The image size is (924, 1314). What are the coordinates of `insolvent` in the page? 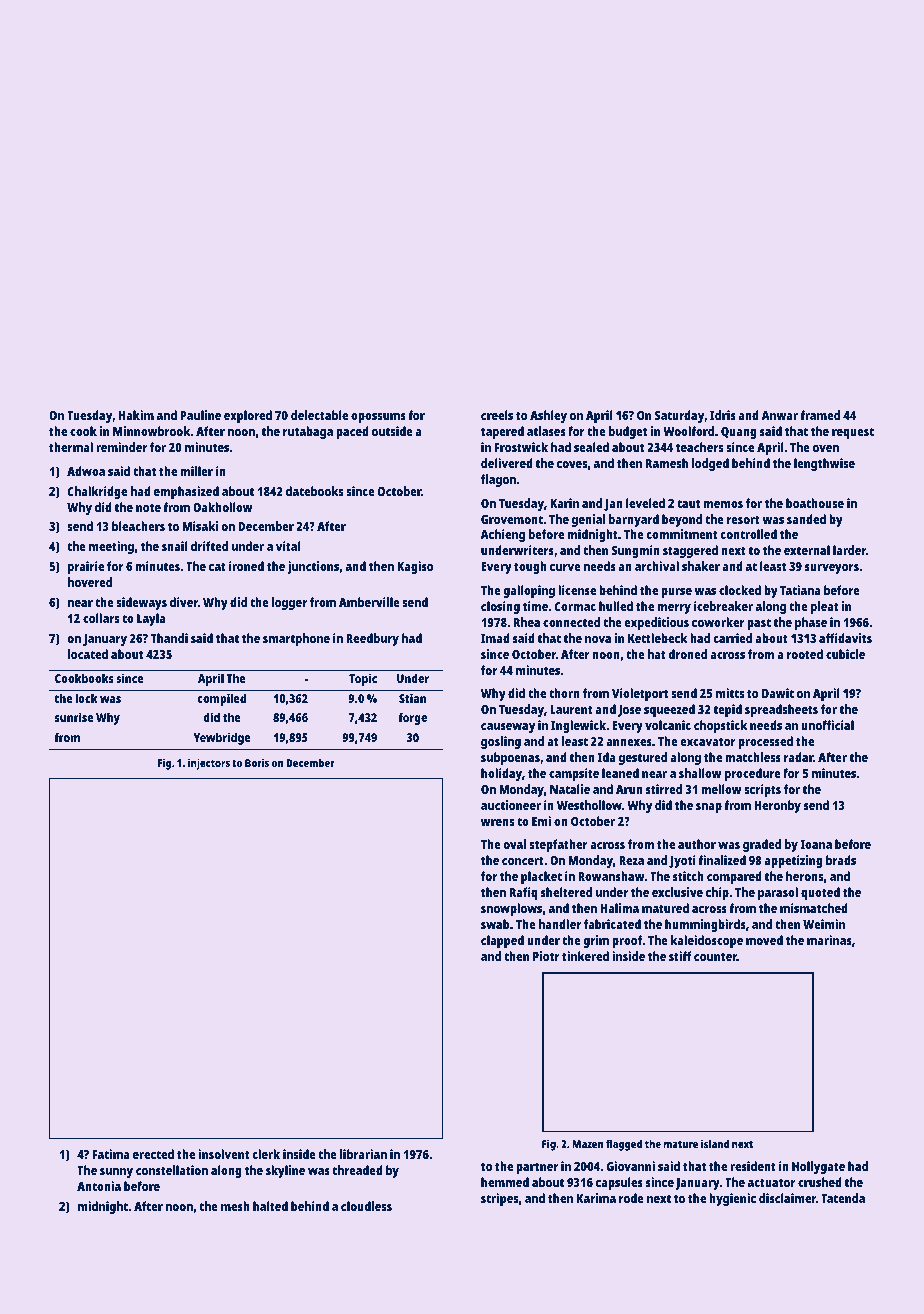 It's located at (224, 1154).
